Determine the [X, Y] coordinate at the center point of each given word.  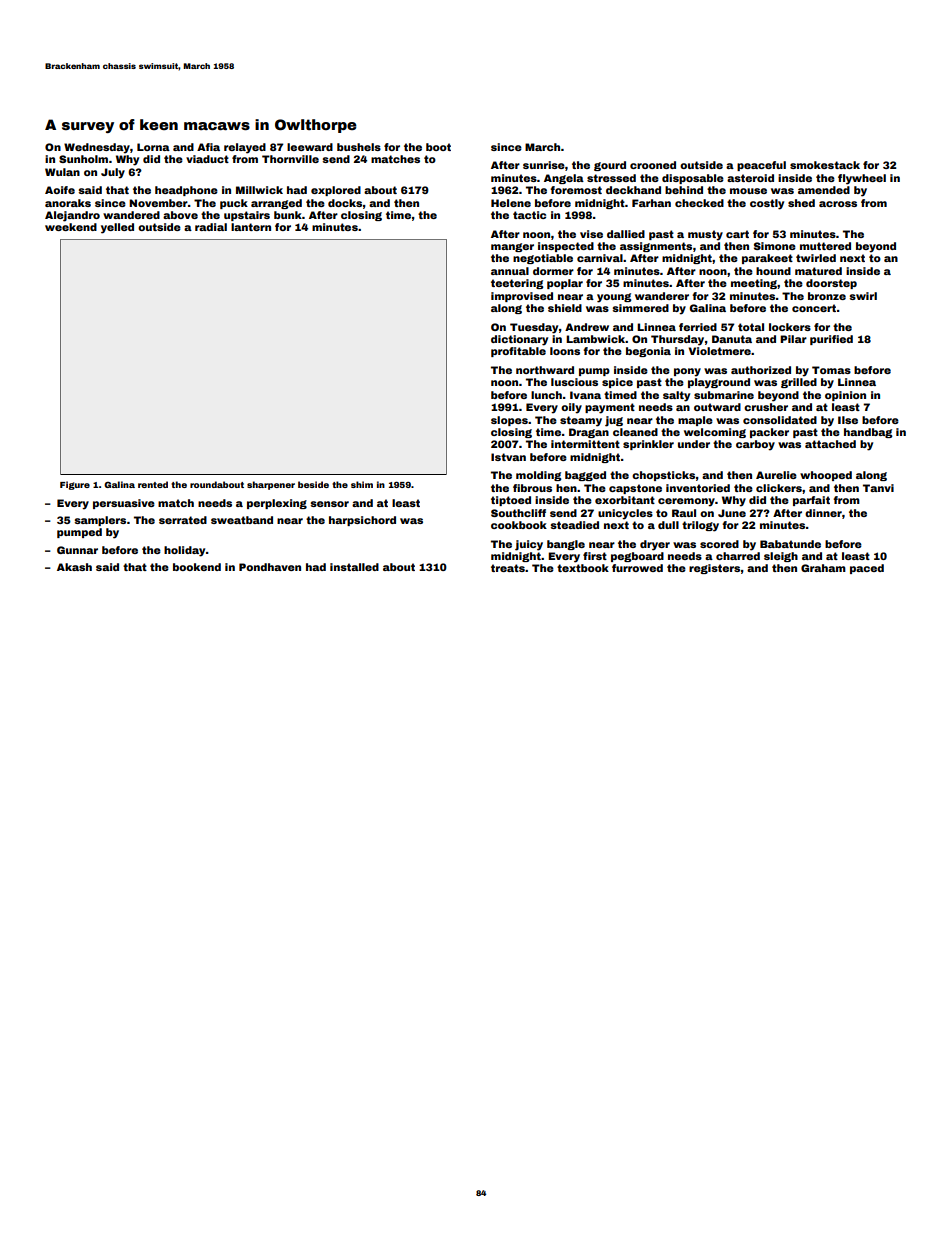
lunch [546, 395]
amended [824, 190]
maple [695, 421]
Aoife [60, 190]
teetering [517, 284]
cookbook [519, 525]
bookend [197, 567]
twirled [816, 258]
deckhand [633, 190]
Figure [75, 485]
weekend [71, 227]
